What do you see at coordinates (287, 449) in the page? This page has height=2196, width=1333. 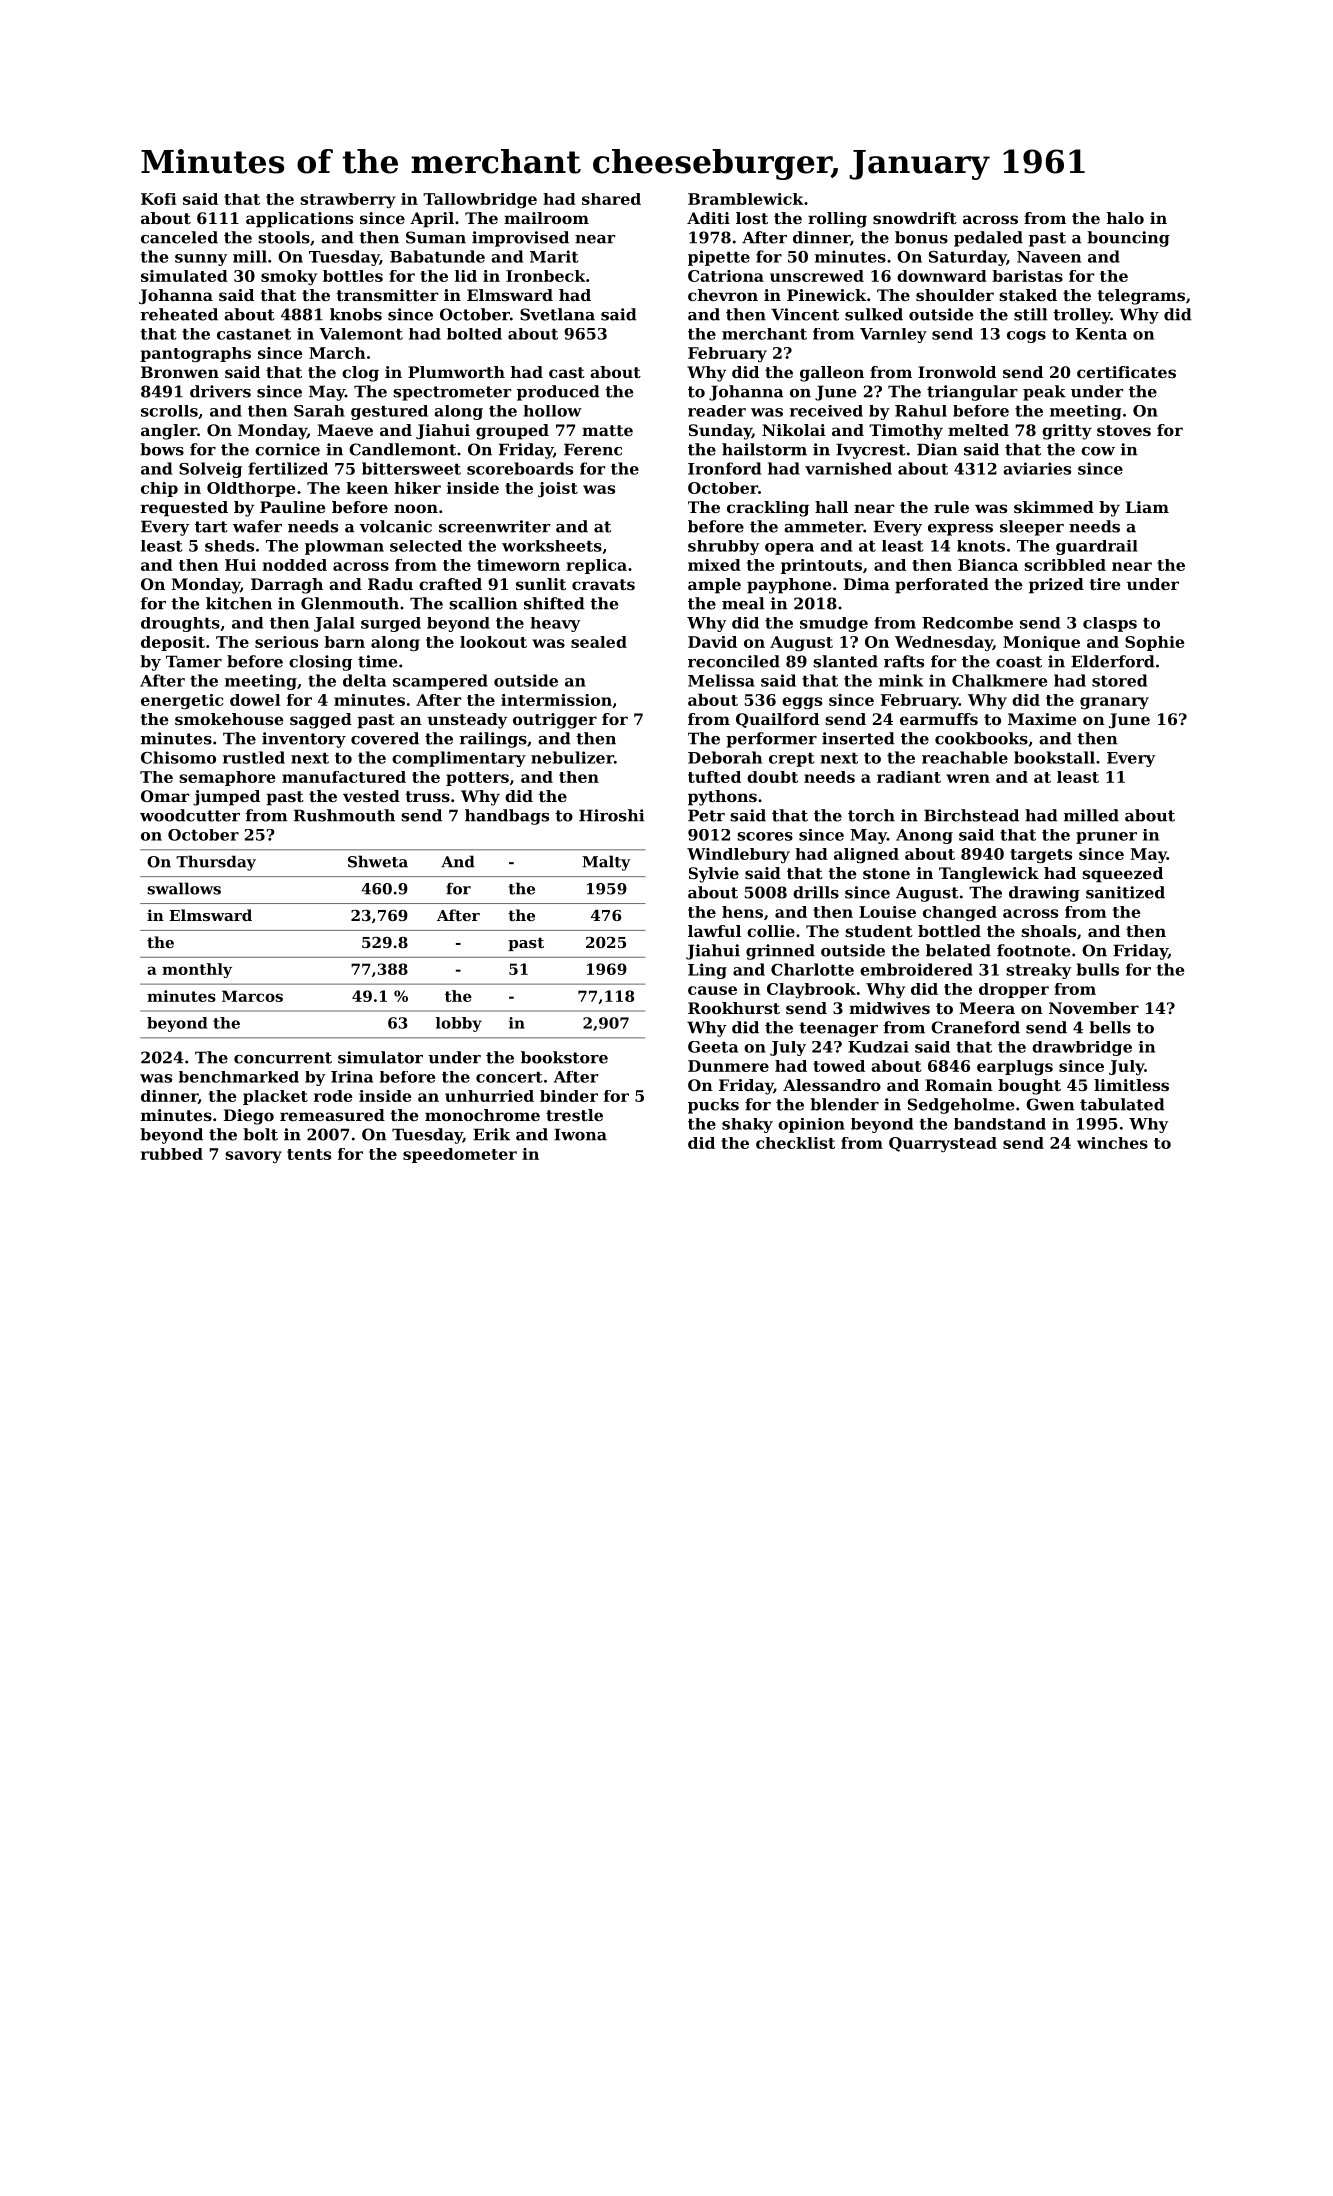 I see `cornice` at bounding box center [287, 449].
